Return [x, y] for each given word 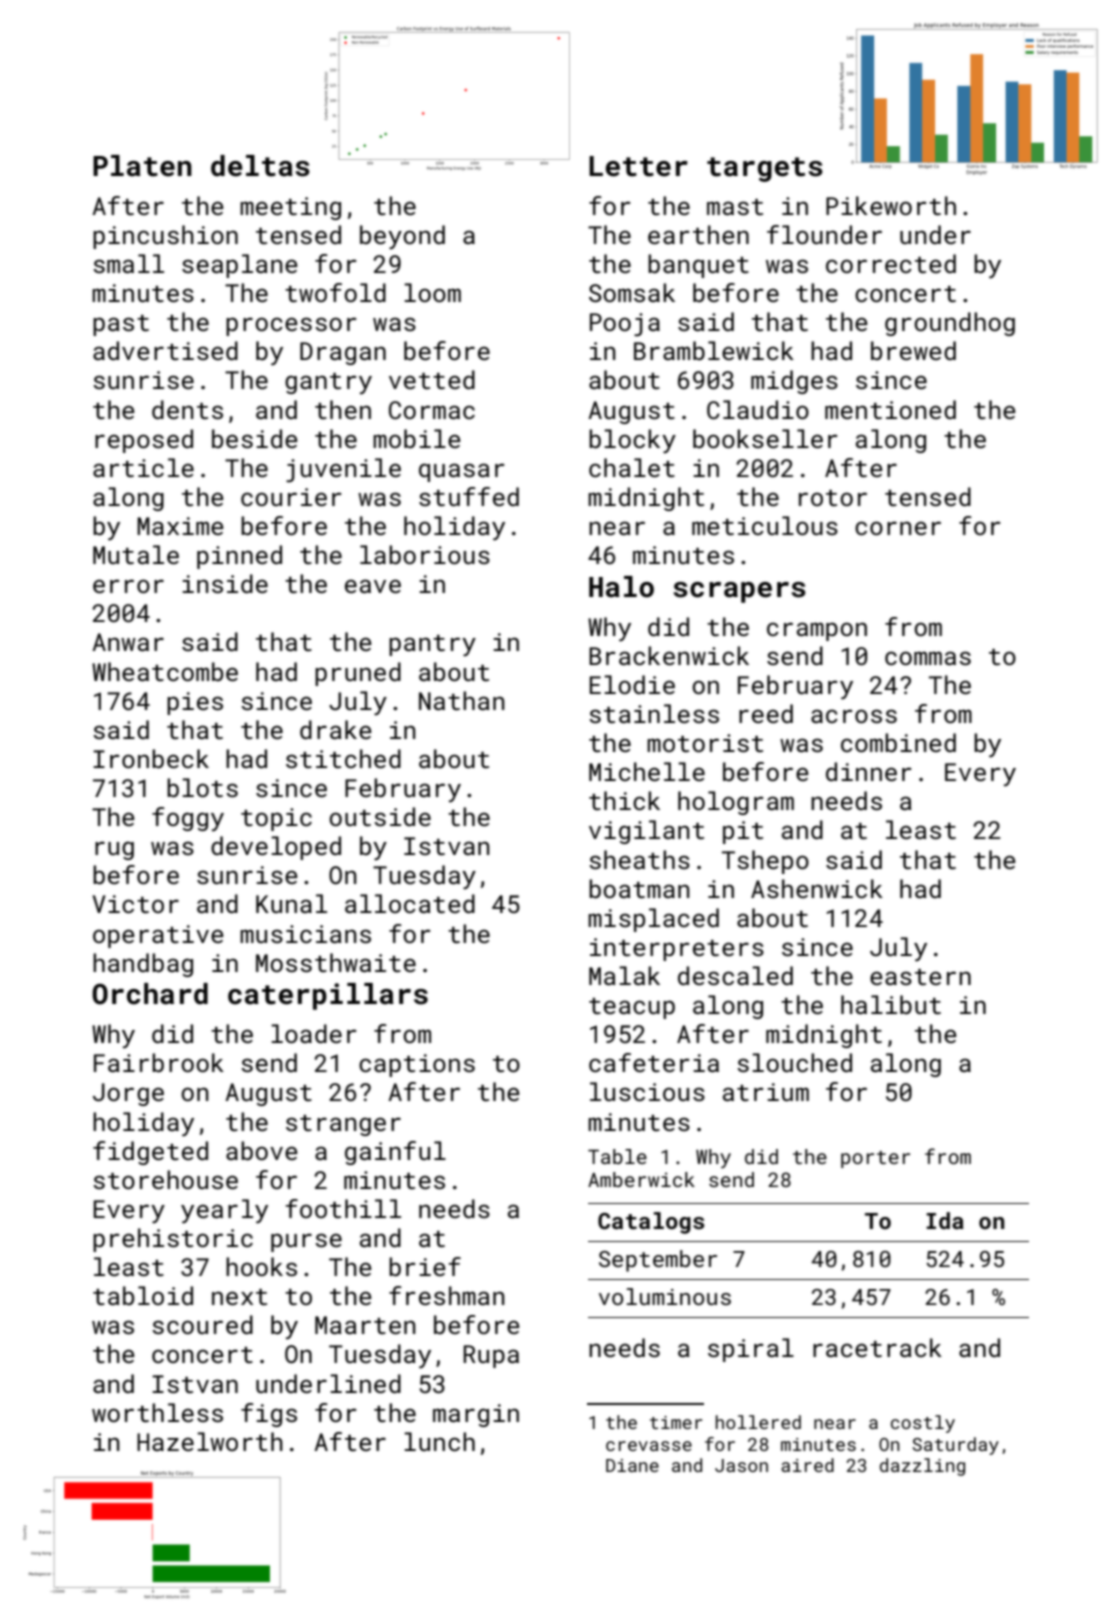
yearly [224, 1211]
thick [624, 800]
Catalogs [651, 1223]
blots [202, 787]
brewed [913, 350]
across [854, 716]
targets [765, 169]
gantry [328, 383]
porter [875, 1159]
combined [898, 742]
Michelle [647, 771]
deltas [260, 166]
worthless [157, 1412]
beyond [402, 237]
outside [380, 816]
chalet [632, 467]
